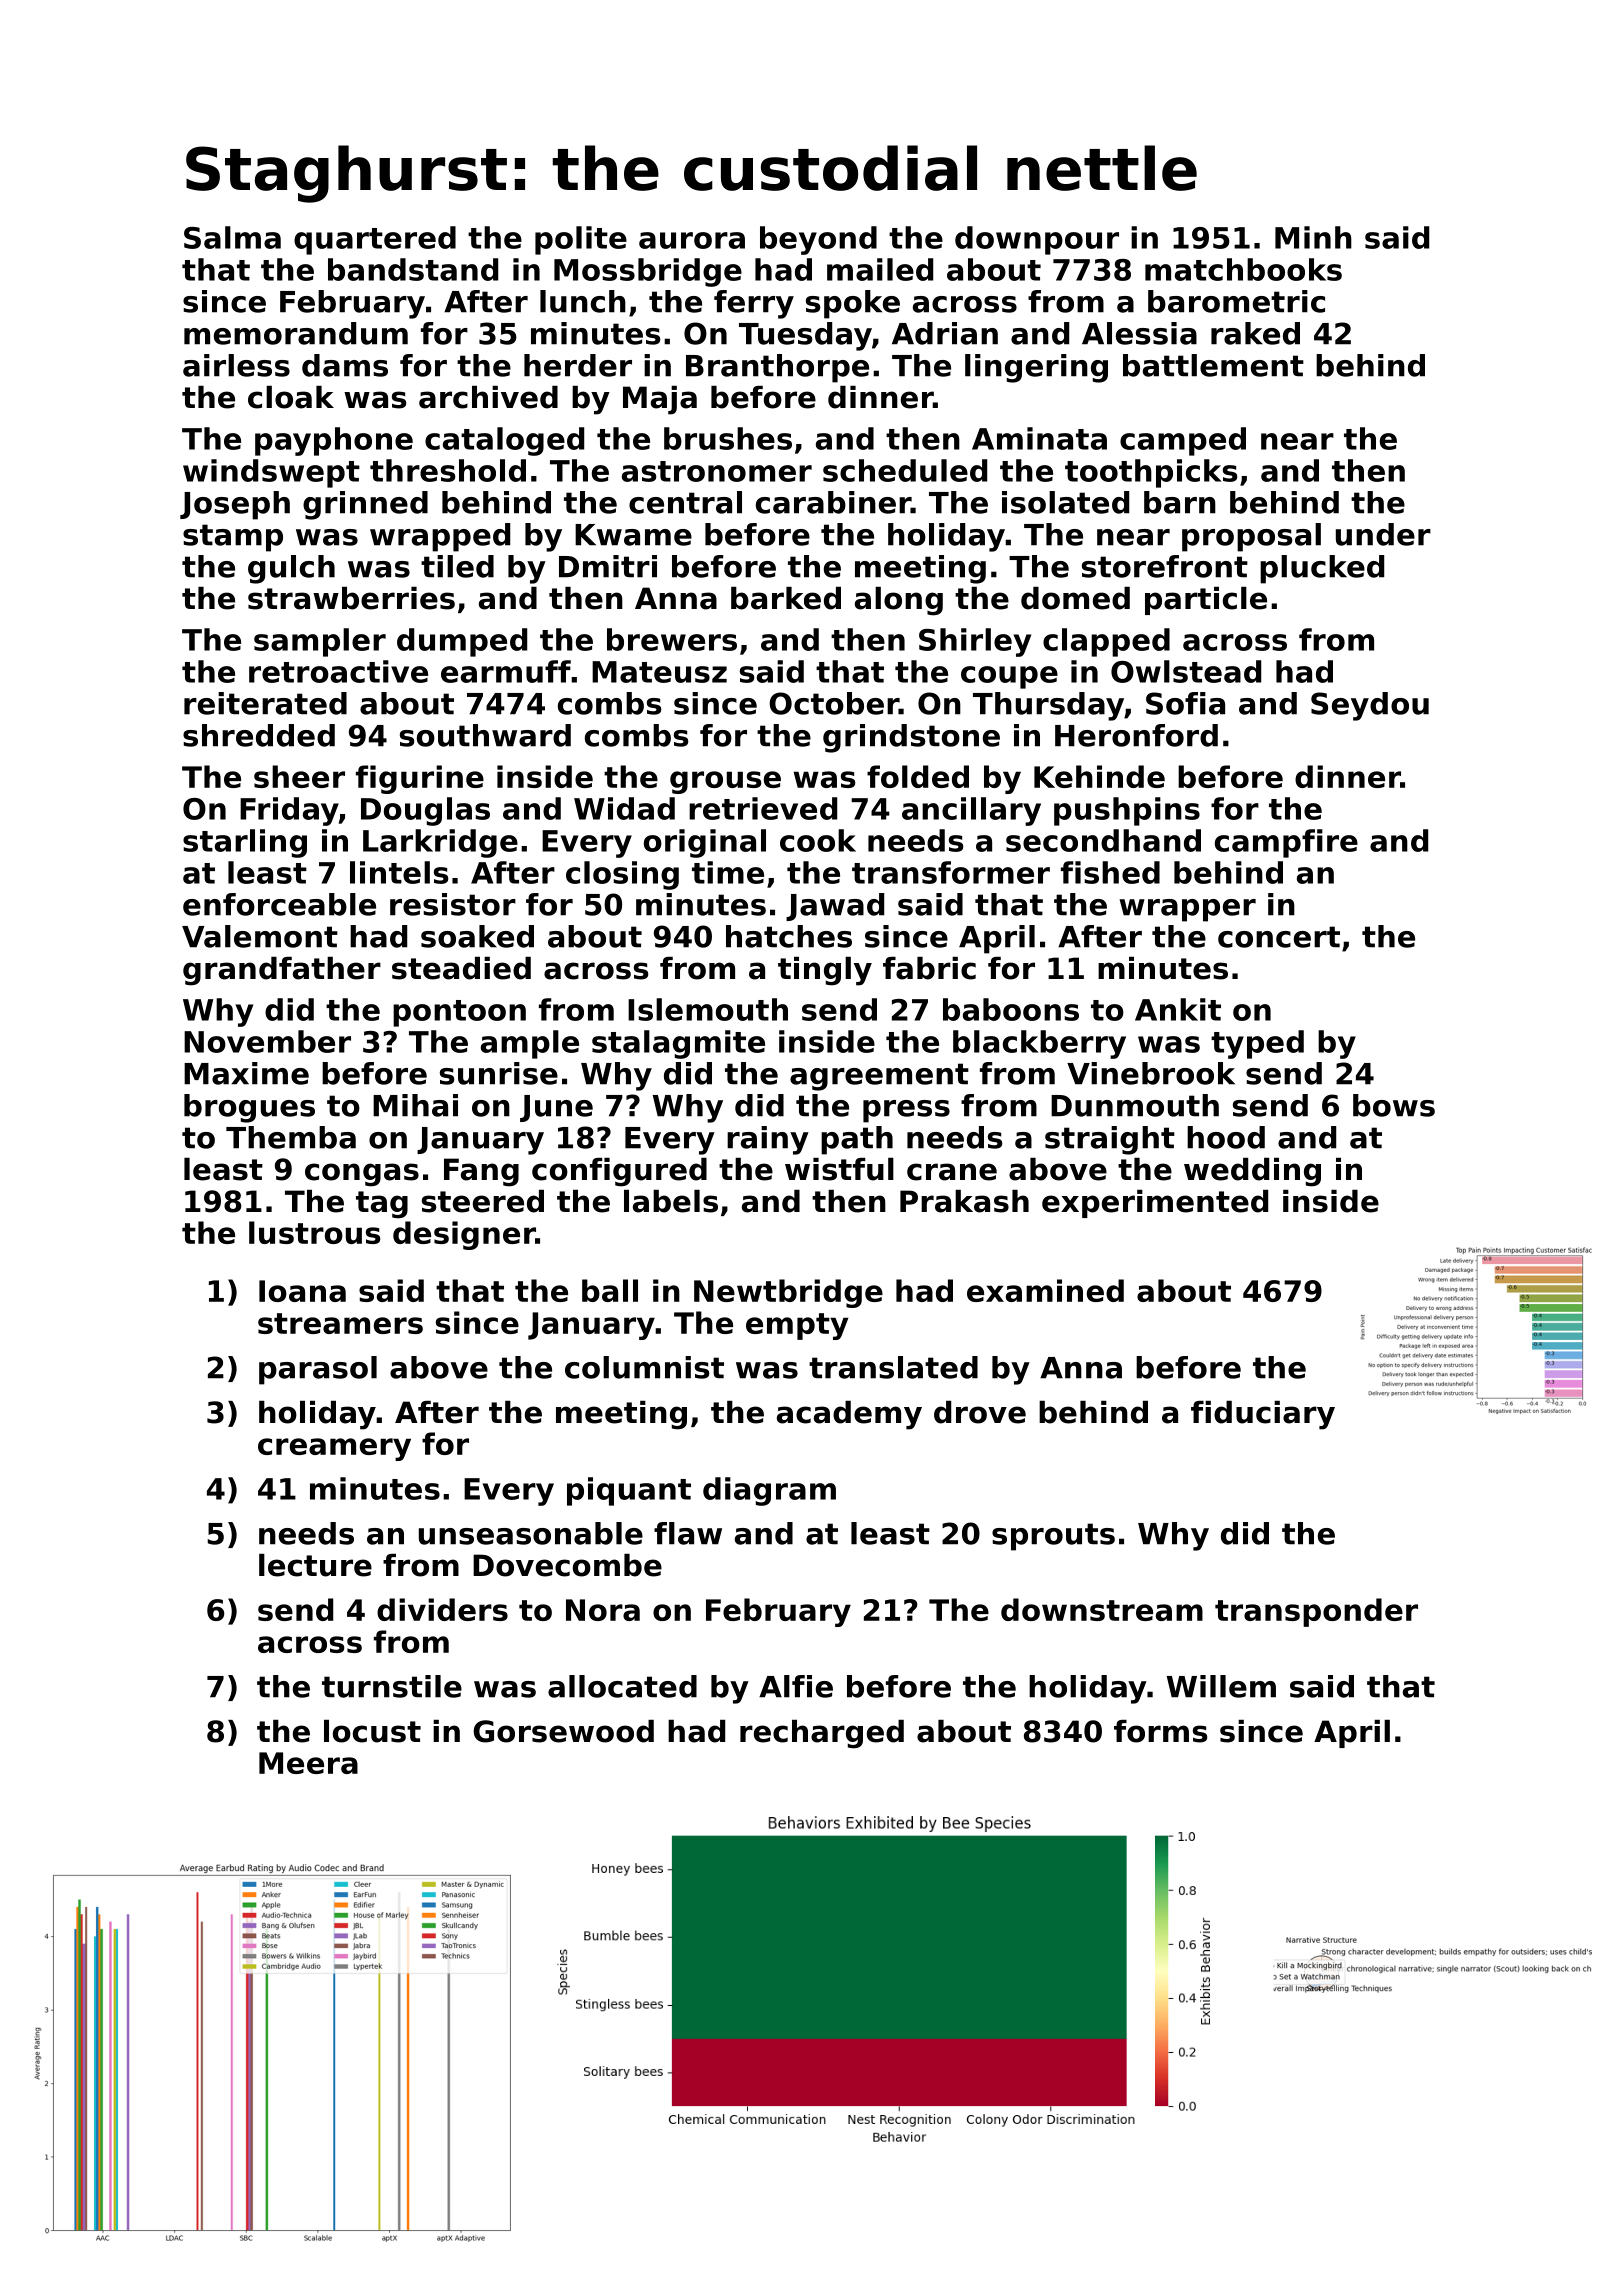 The height and width of the screenshot is (2292, 1620). Describe the element at coordinates (499, 1073) in the screenshot. I see `sunrise` at that location.
